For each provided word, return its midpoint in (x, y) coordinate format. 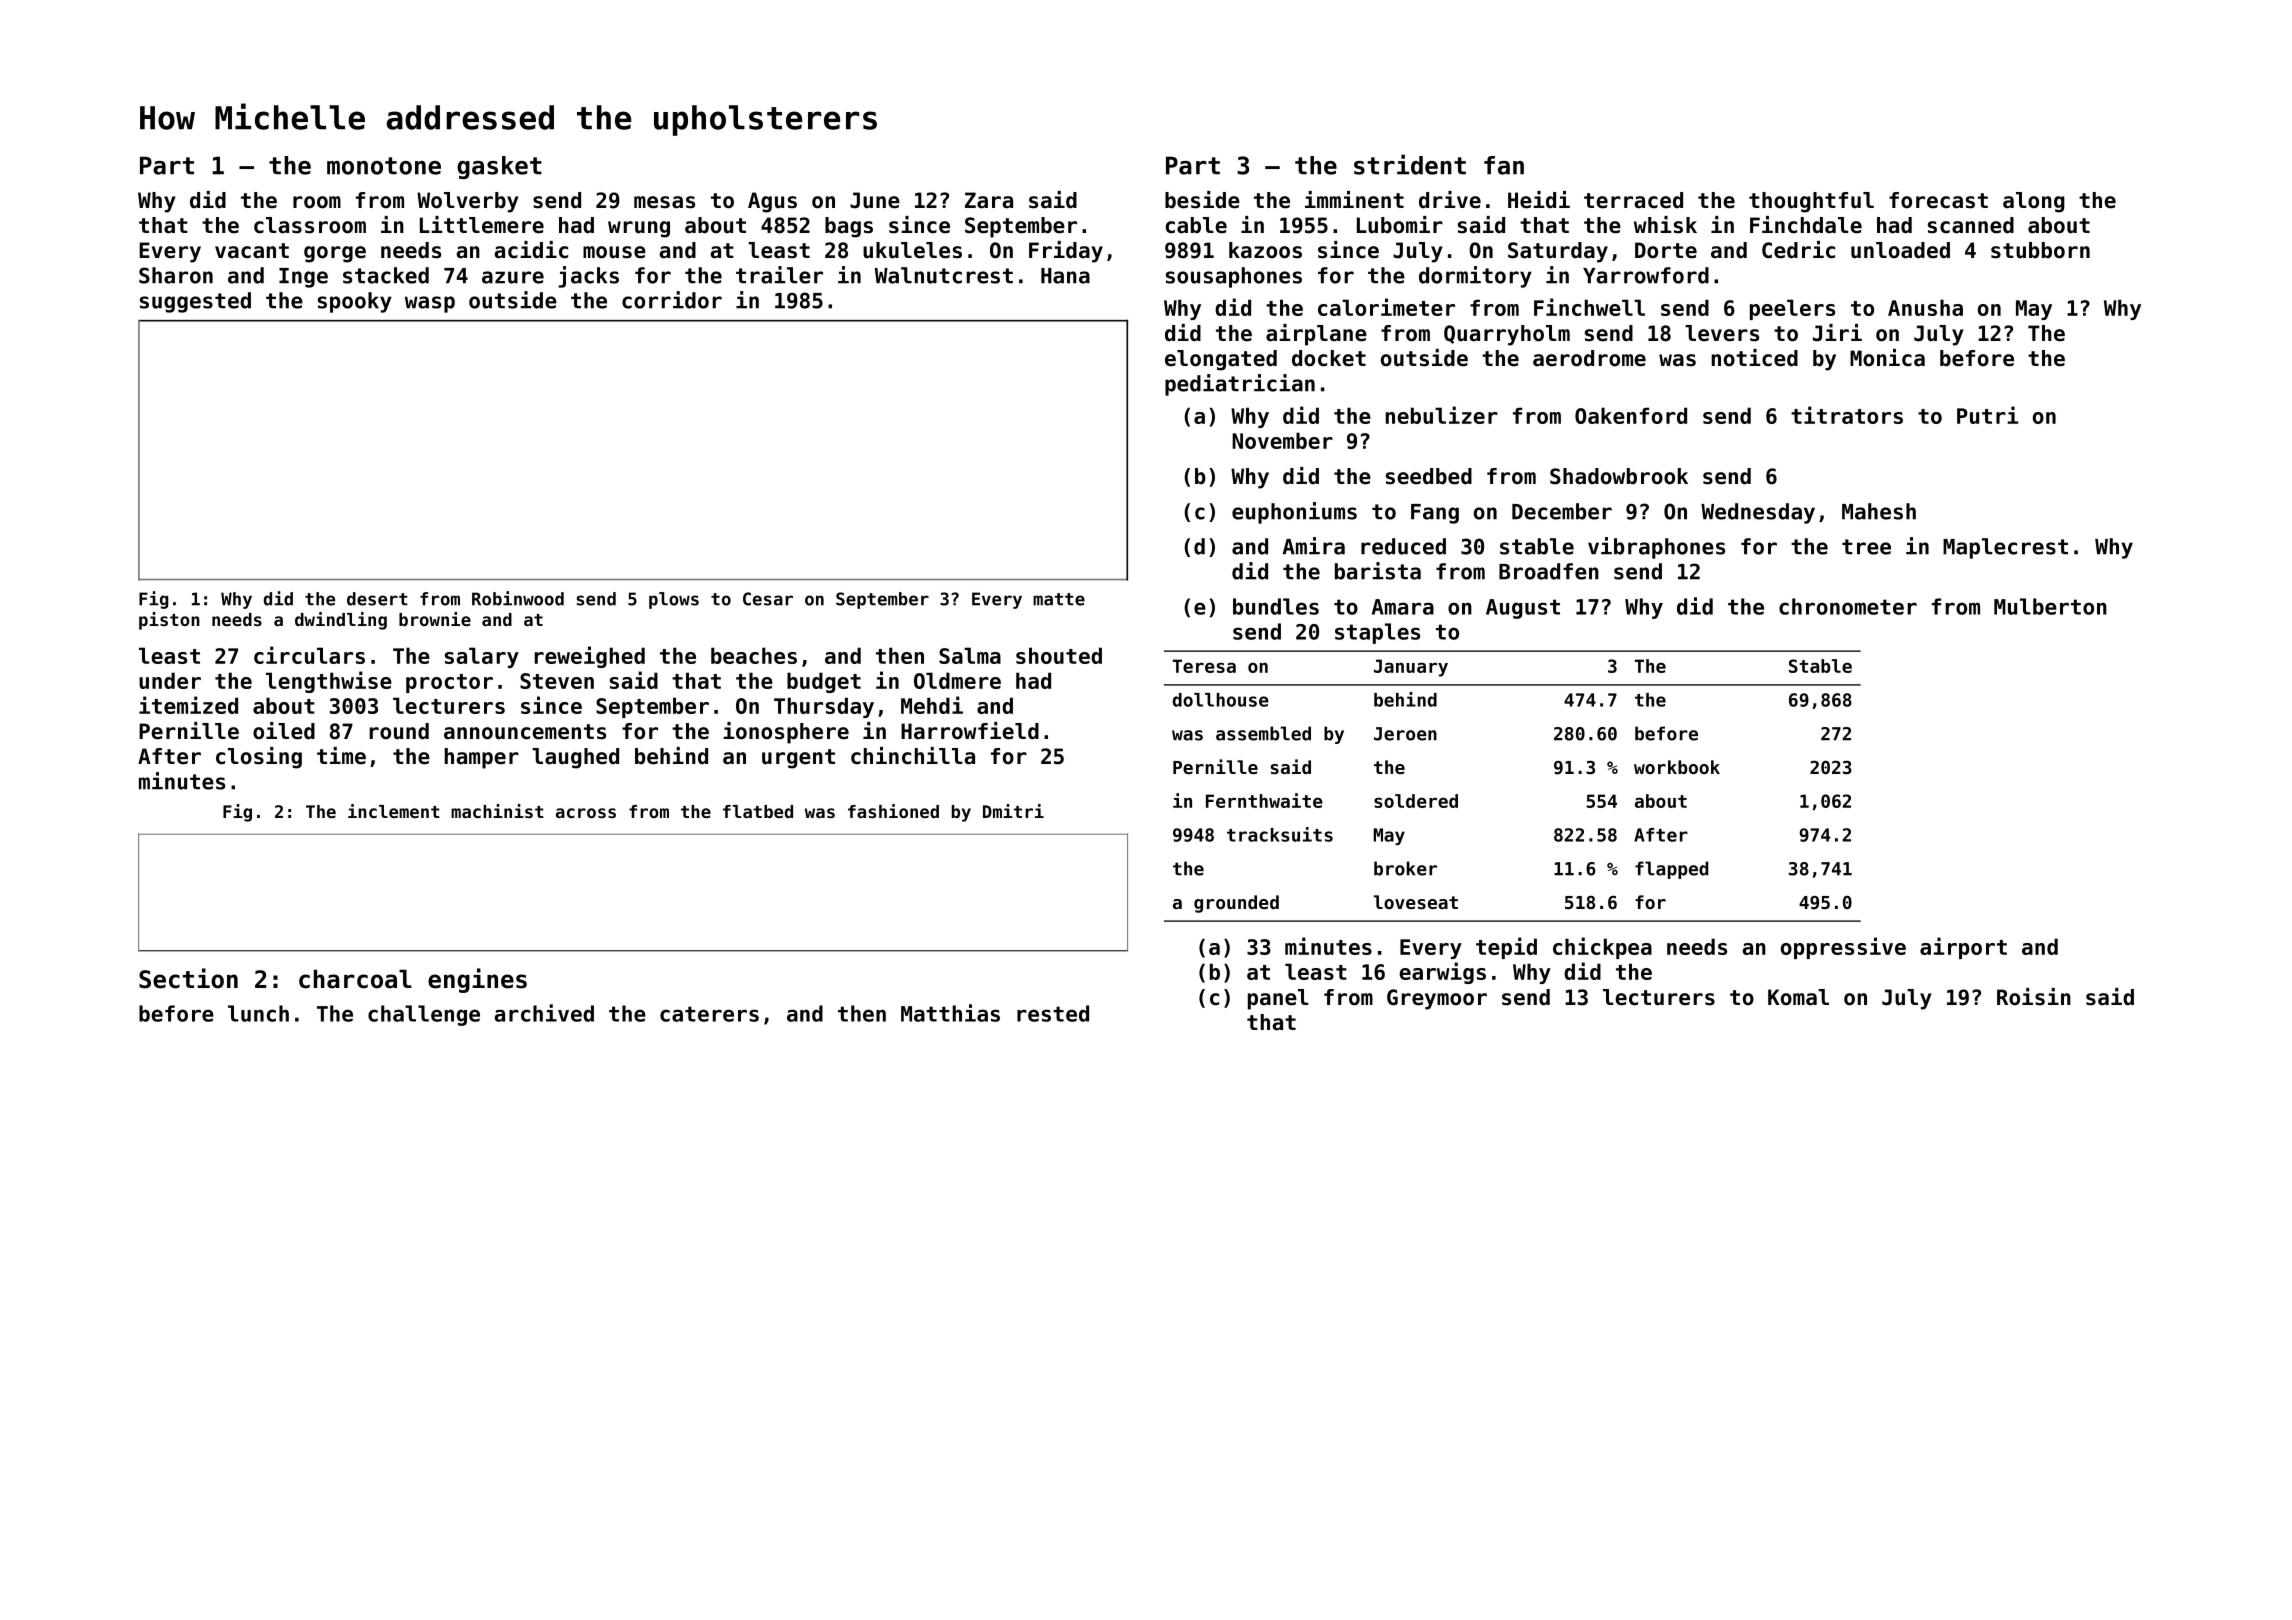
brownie (435, 619)
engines (477, 980)
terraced (1633, 200)
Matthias (950, 1013)
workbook (1677, 767)
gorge (335, 254)
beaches (754, 655)
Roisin (2034, 997)
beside (1202, 200)
